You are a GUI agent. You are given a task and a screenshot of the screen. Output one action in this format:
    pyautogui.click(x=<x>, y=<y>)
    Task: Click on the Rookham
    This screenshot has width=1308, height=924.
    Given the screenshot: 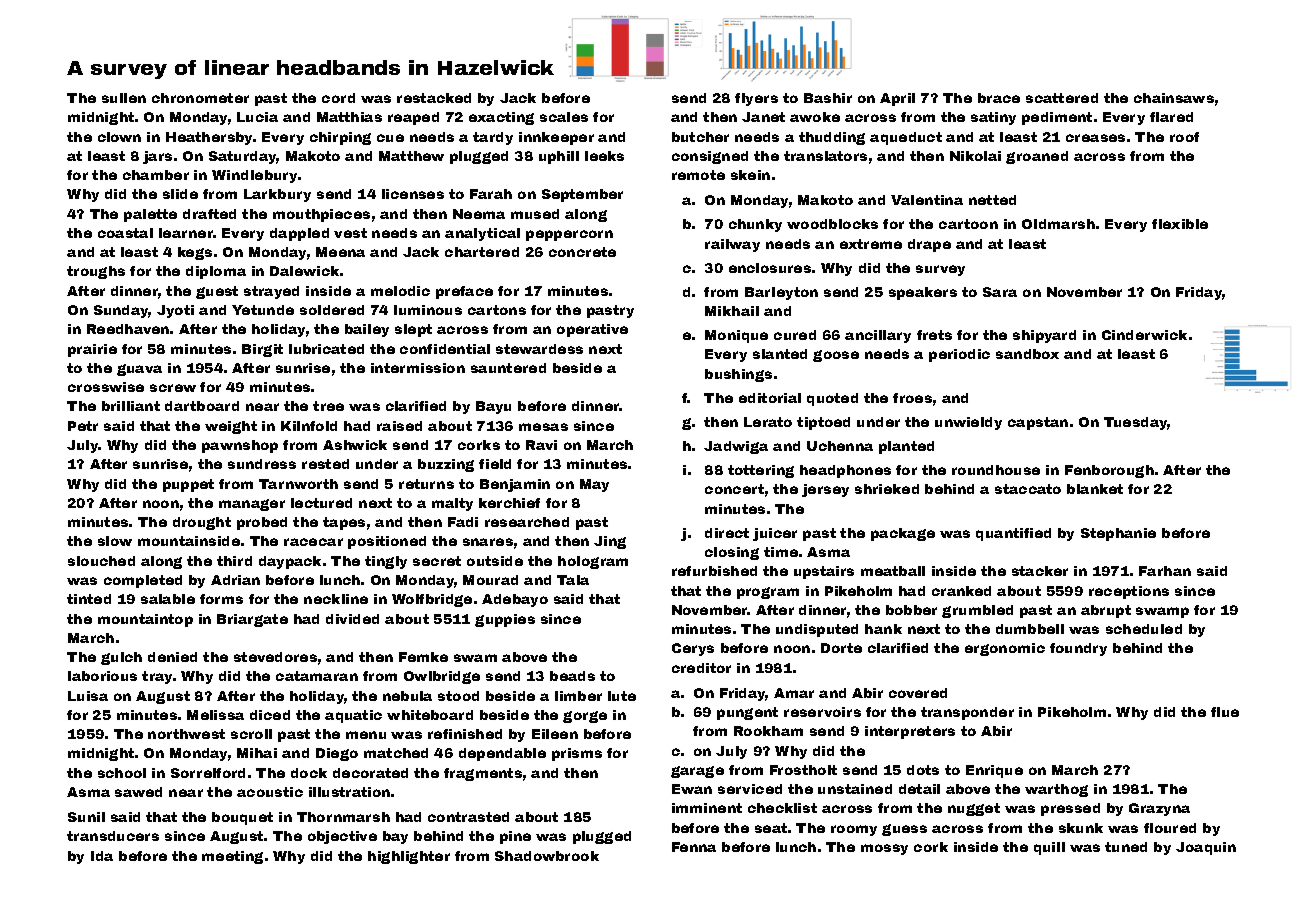 What is the action you would take?
    pyautogui.click(x=768, y=731)
